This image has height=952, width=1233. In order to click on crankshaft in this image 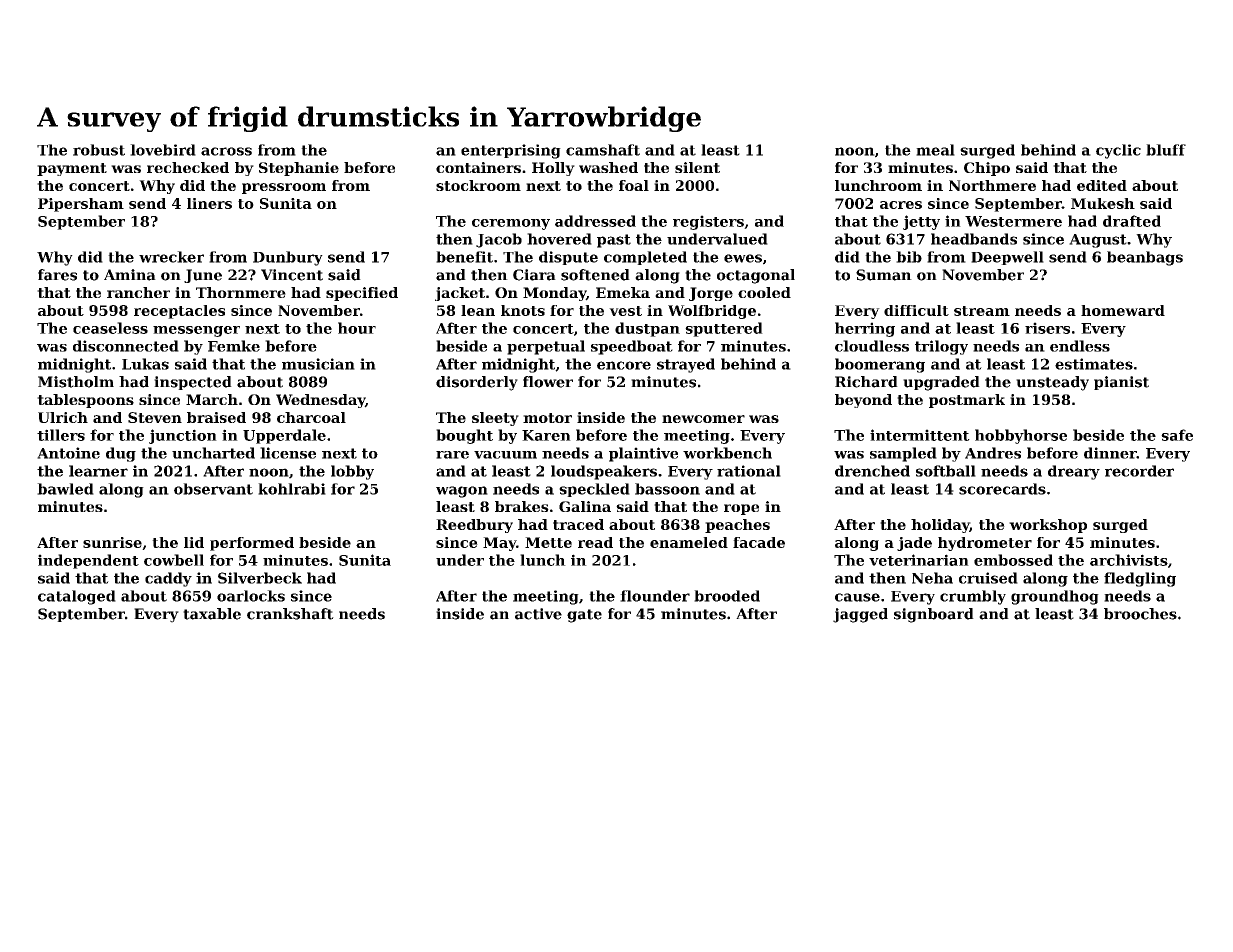, I will do `click(290, 614)`.
